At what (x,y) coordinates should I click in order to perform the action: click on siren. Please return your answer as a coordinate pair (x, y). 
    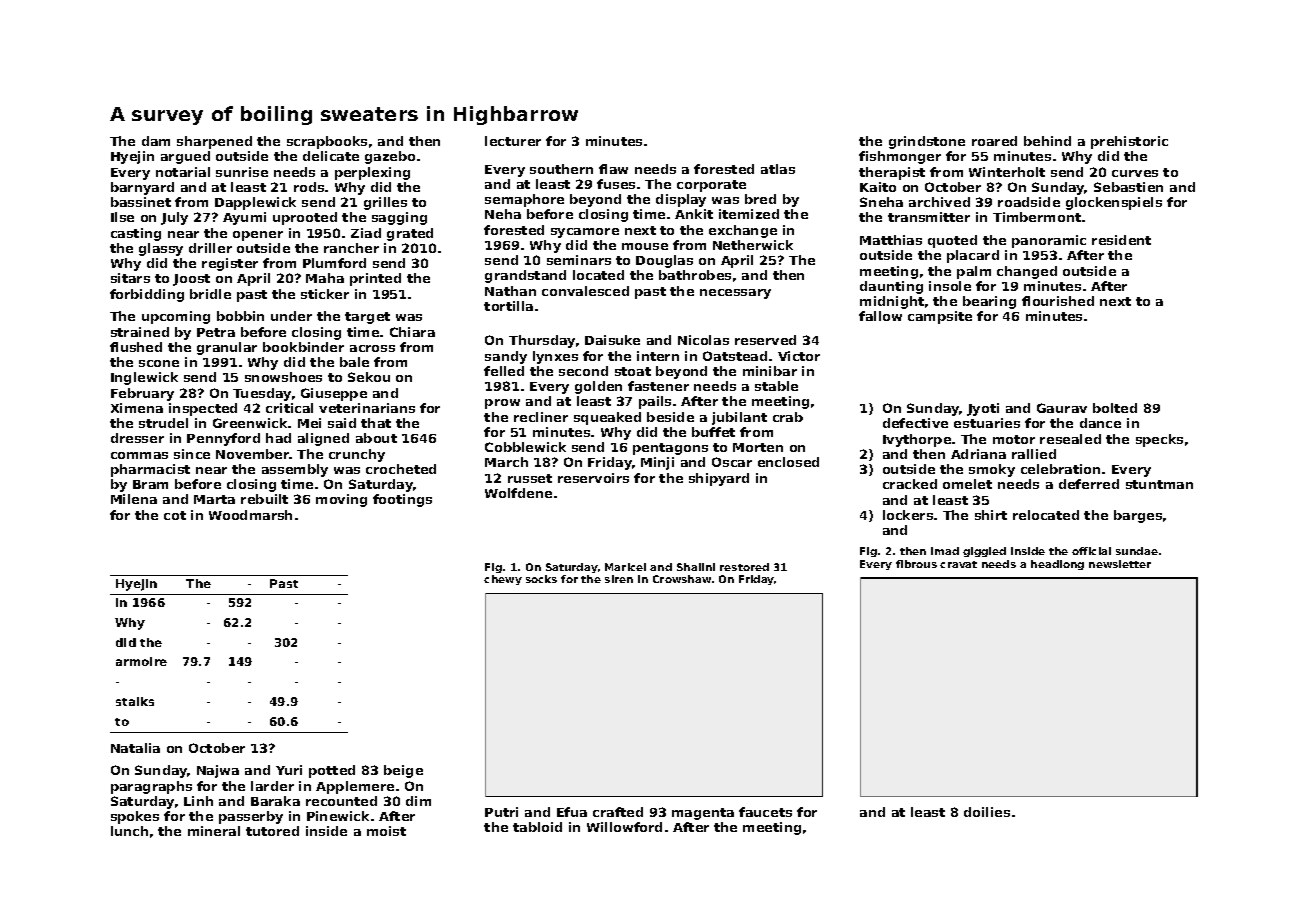
    Looking at the image, I should click on (619, 579).
